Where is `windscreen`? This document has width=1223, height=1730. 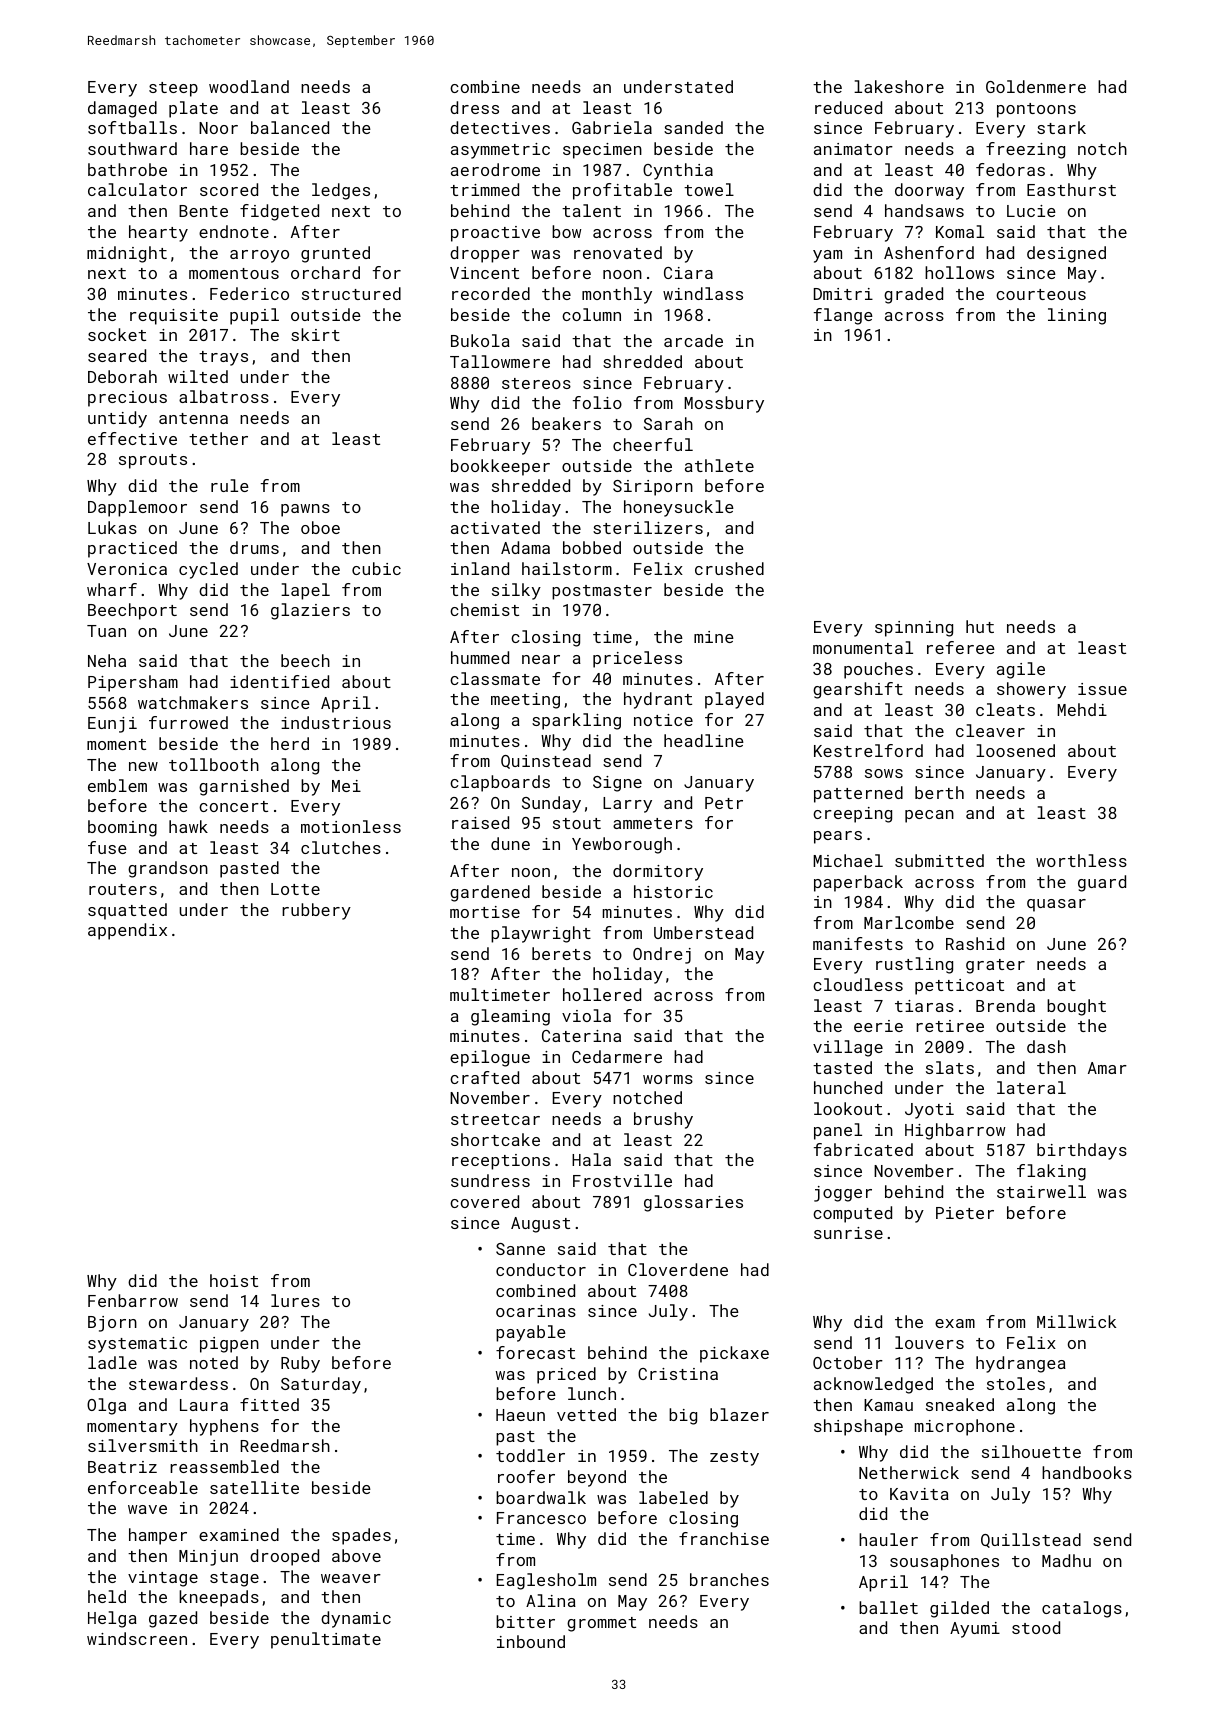 windscreen is located at coordinates (137, 1638).
